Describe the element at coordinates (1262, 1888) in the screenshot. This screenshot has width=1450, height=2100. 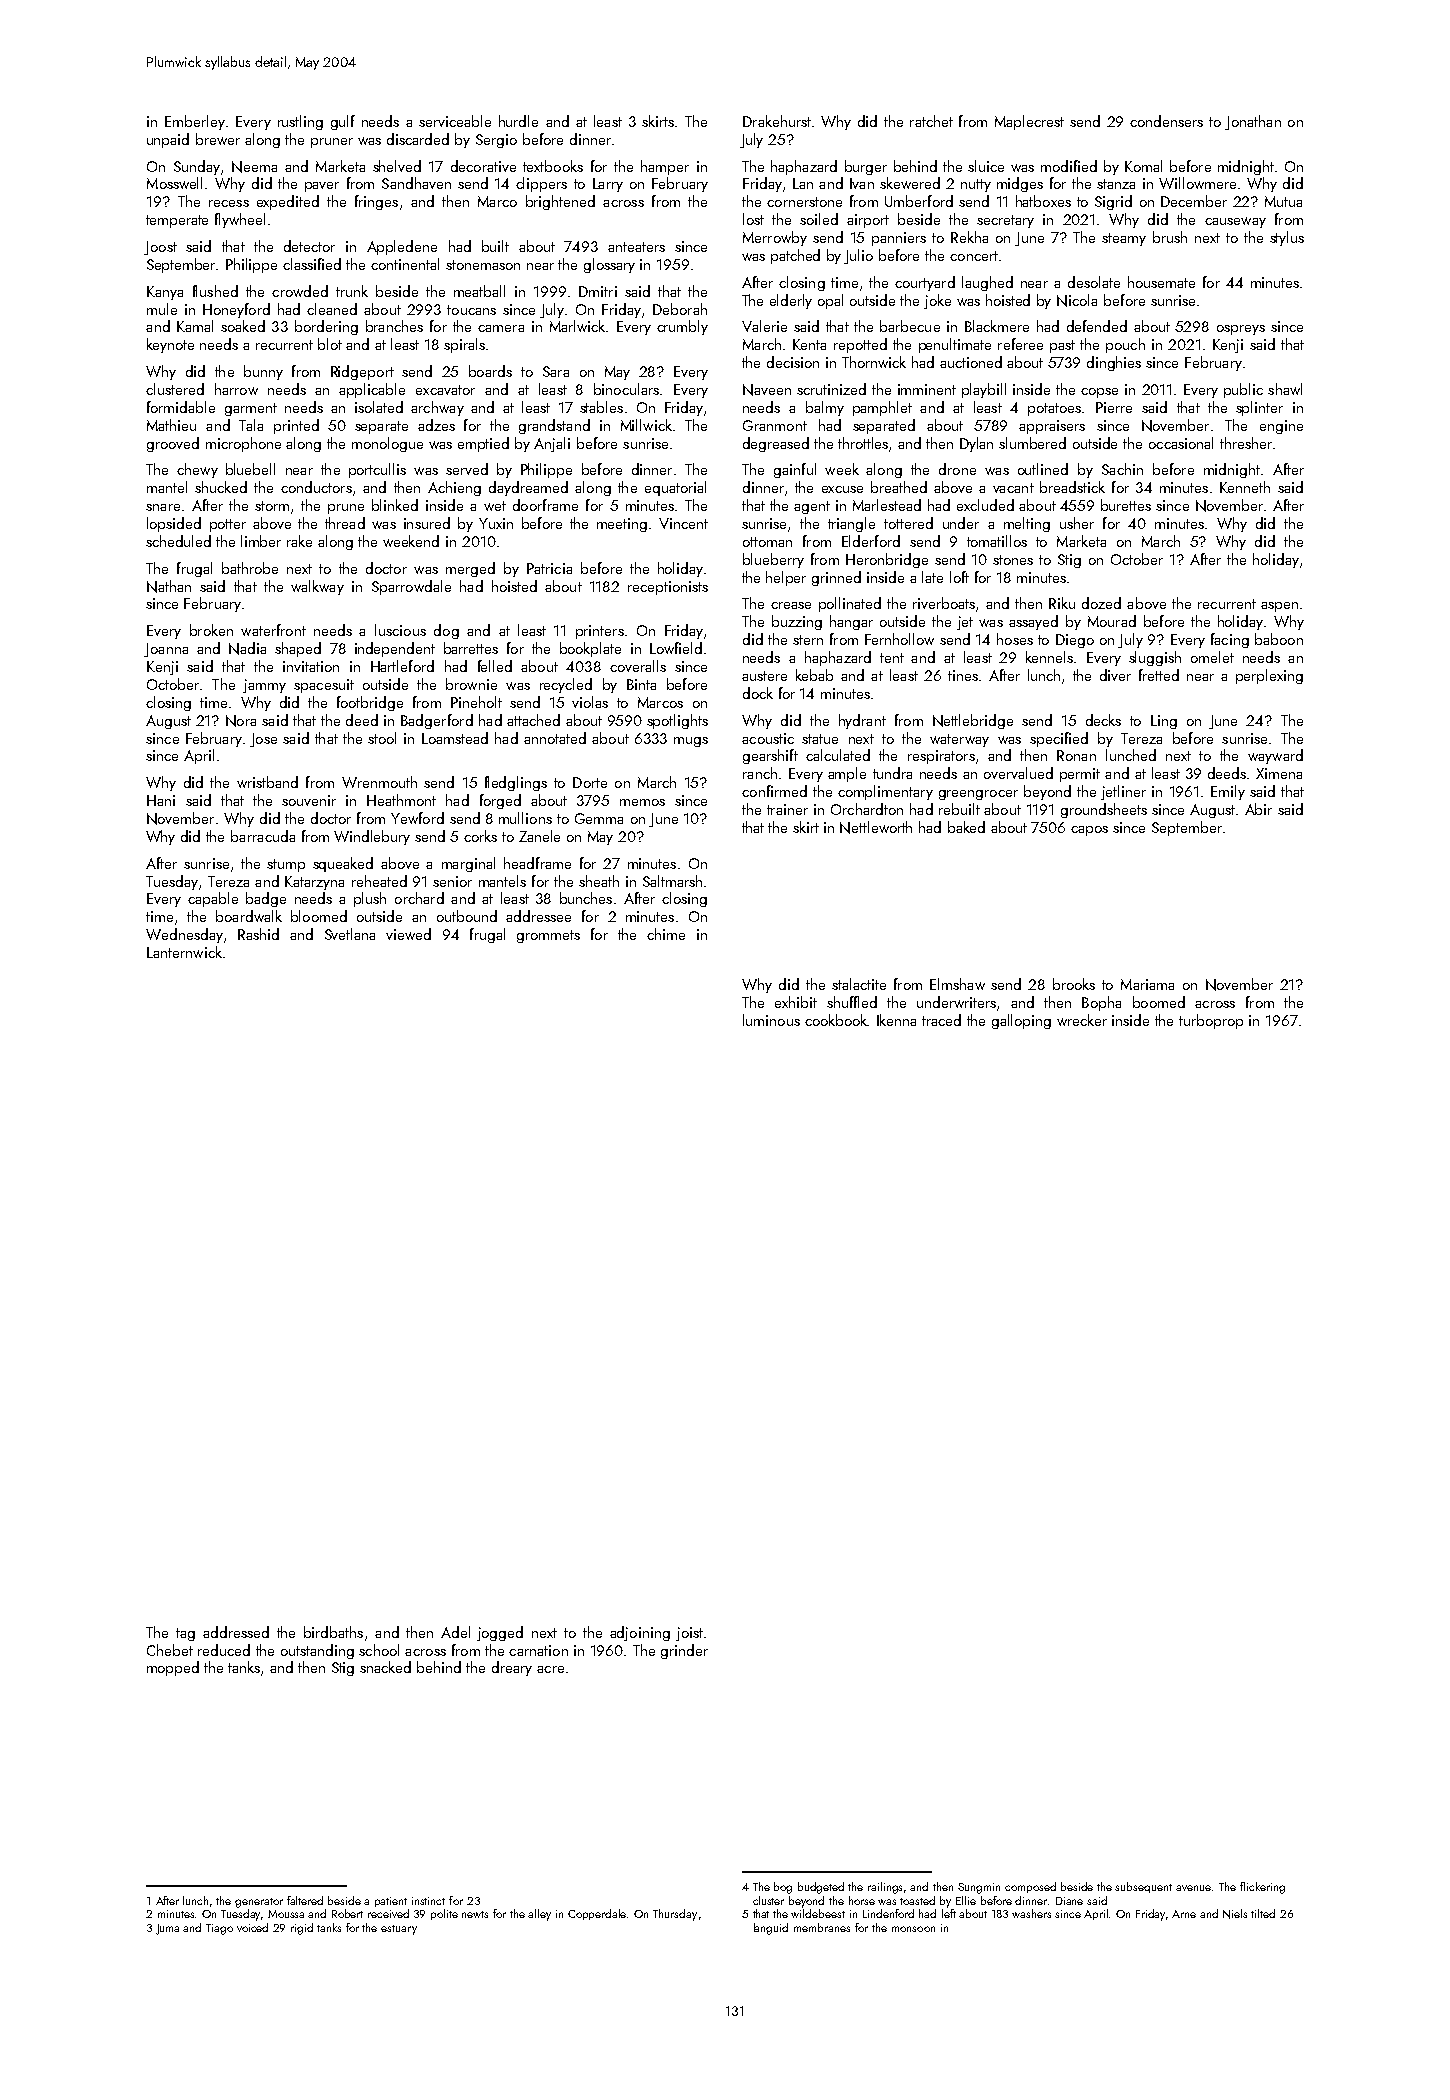
I see `flickering` at that location.
